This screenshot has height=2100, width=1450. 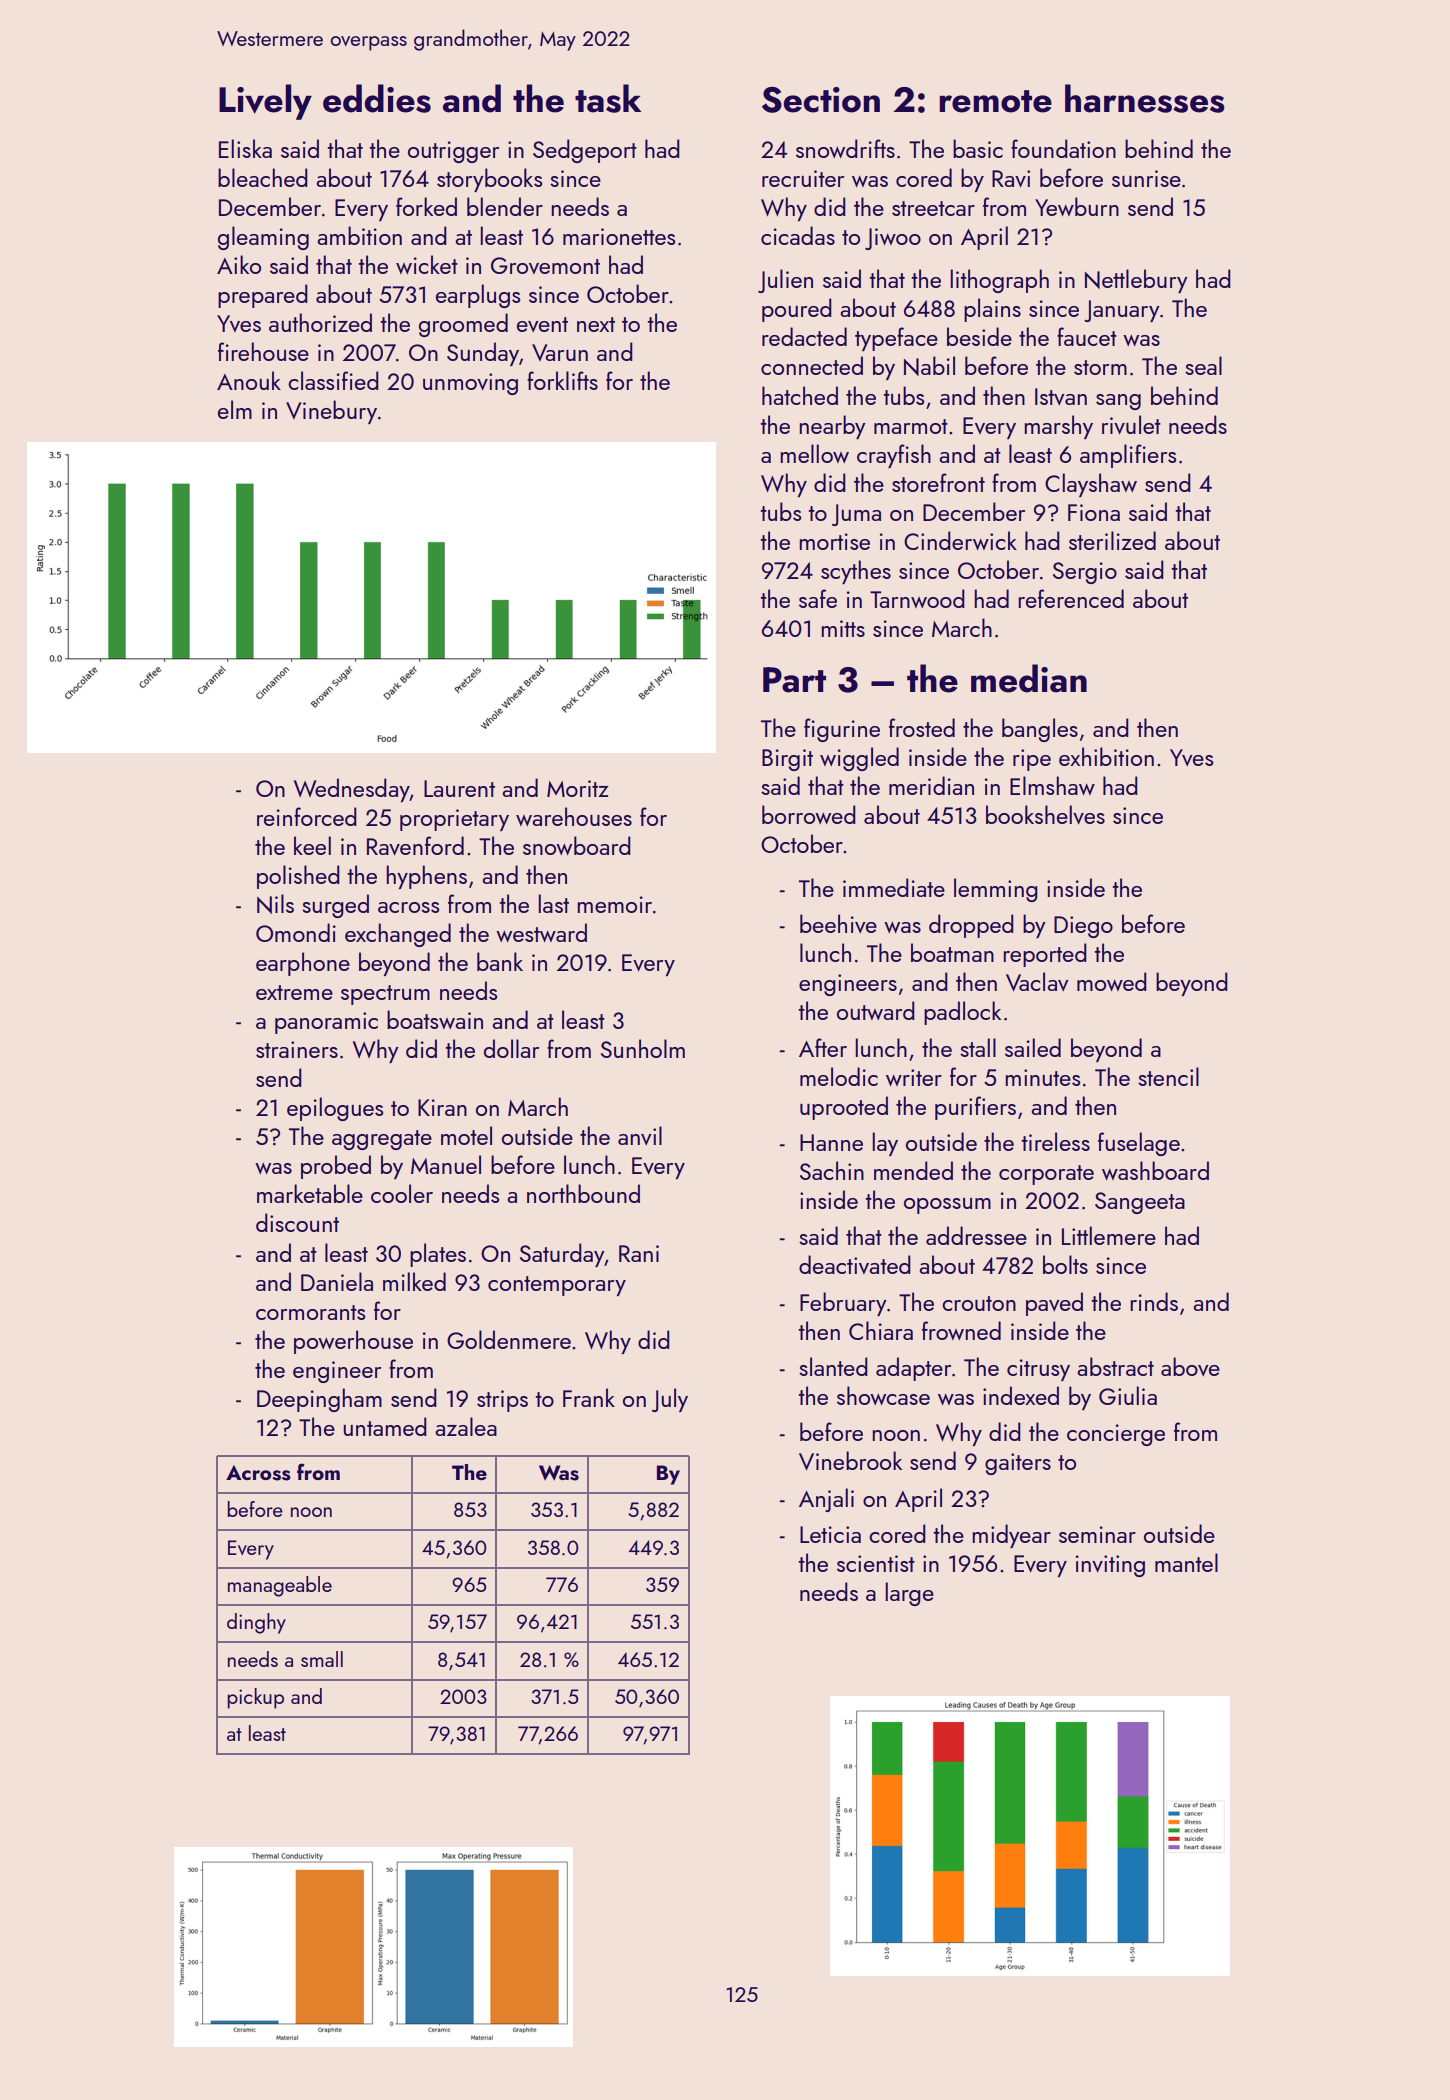 I want to click on Tarnwood, so click(x=917, y=598).
